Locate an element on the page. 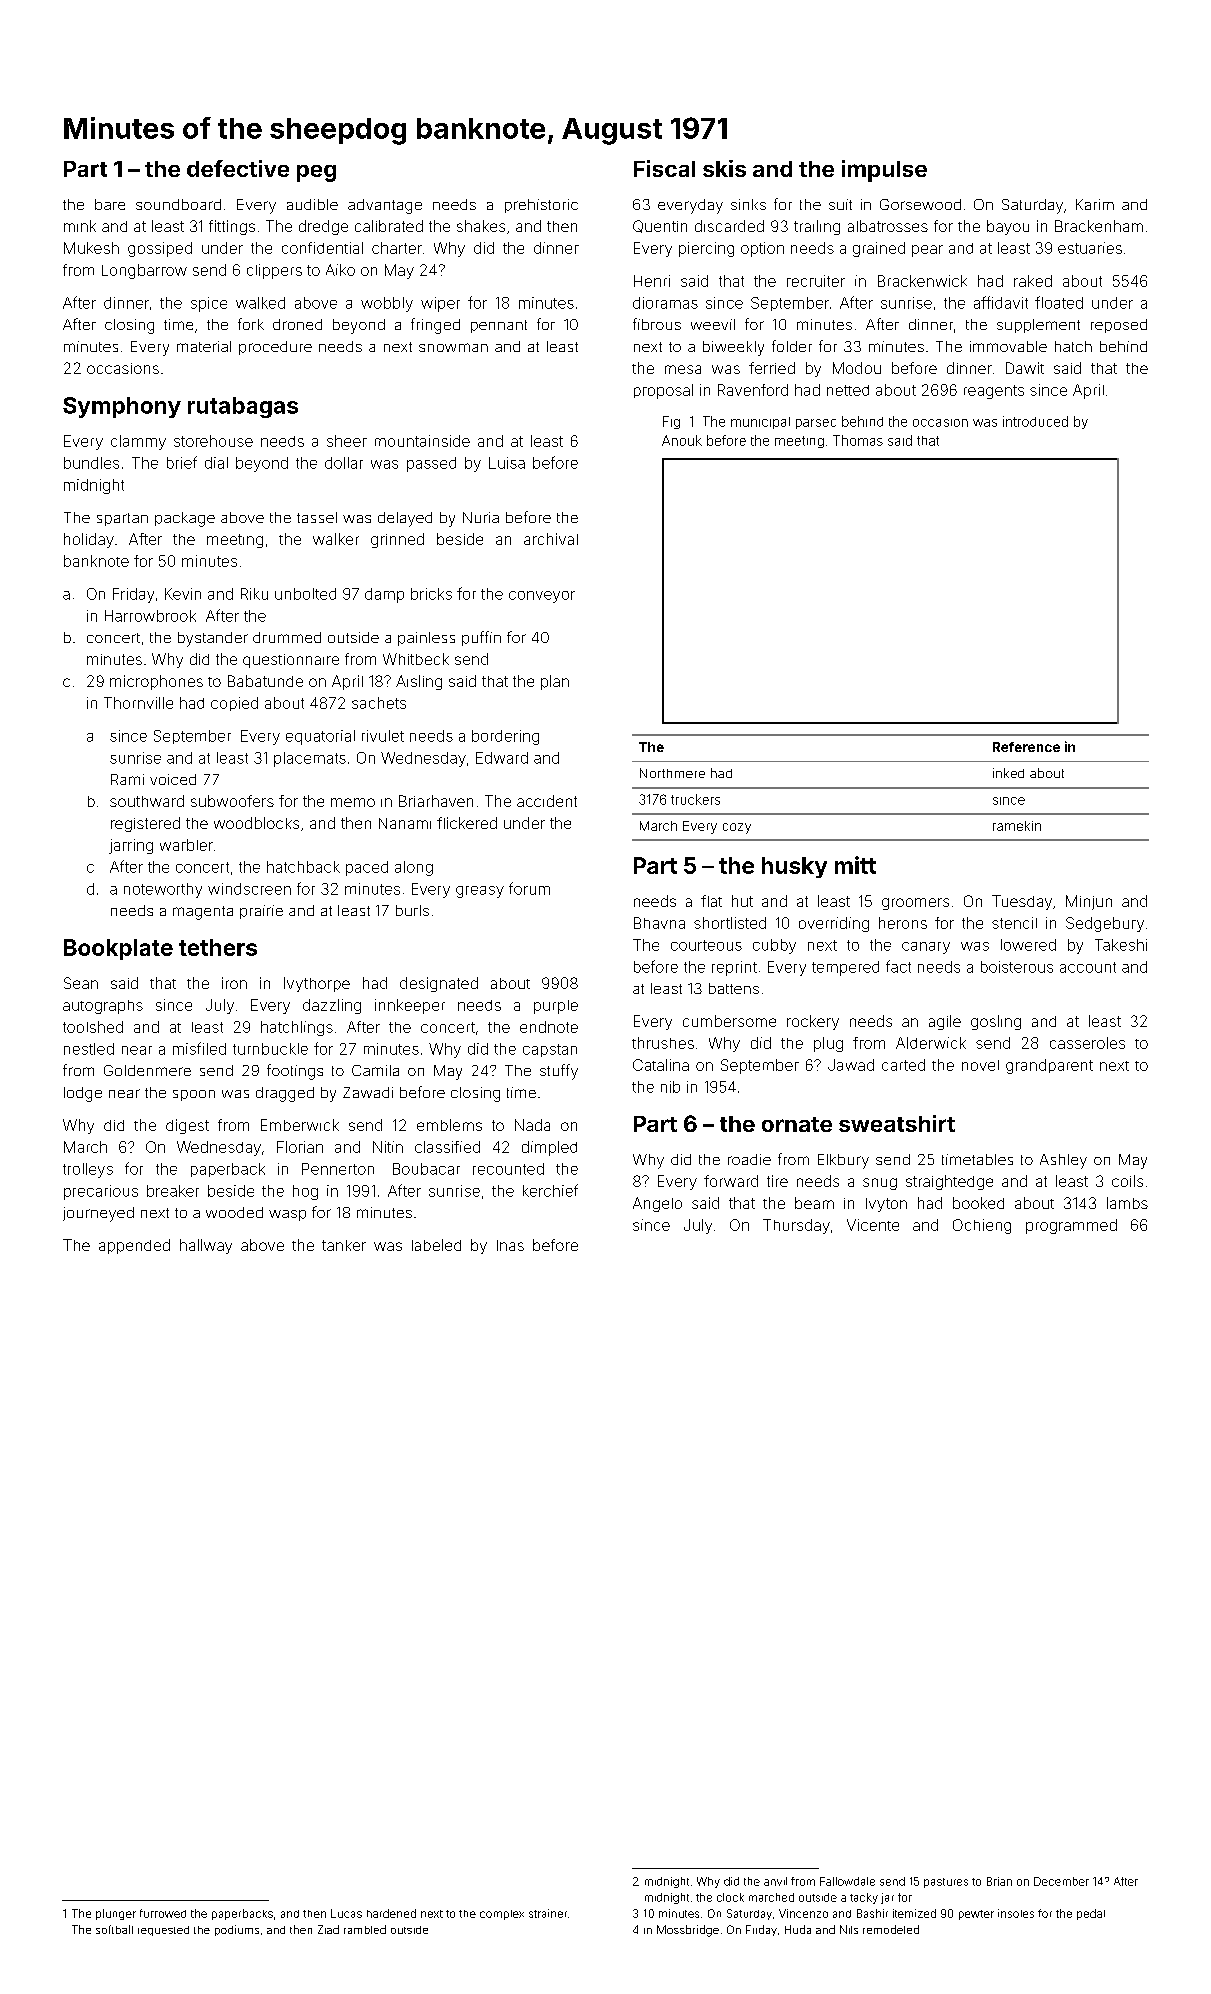 The height and width of the document is (1994, 1211). rambled is located at coordinates (365, 1929).
